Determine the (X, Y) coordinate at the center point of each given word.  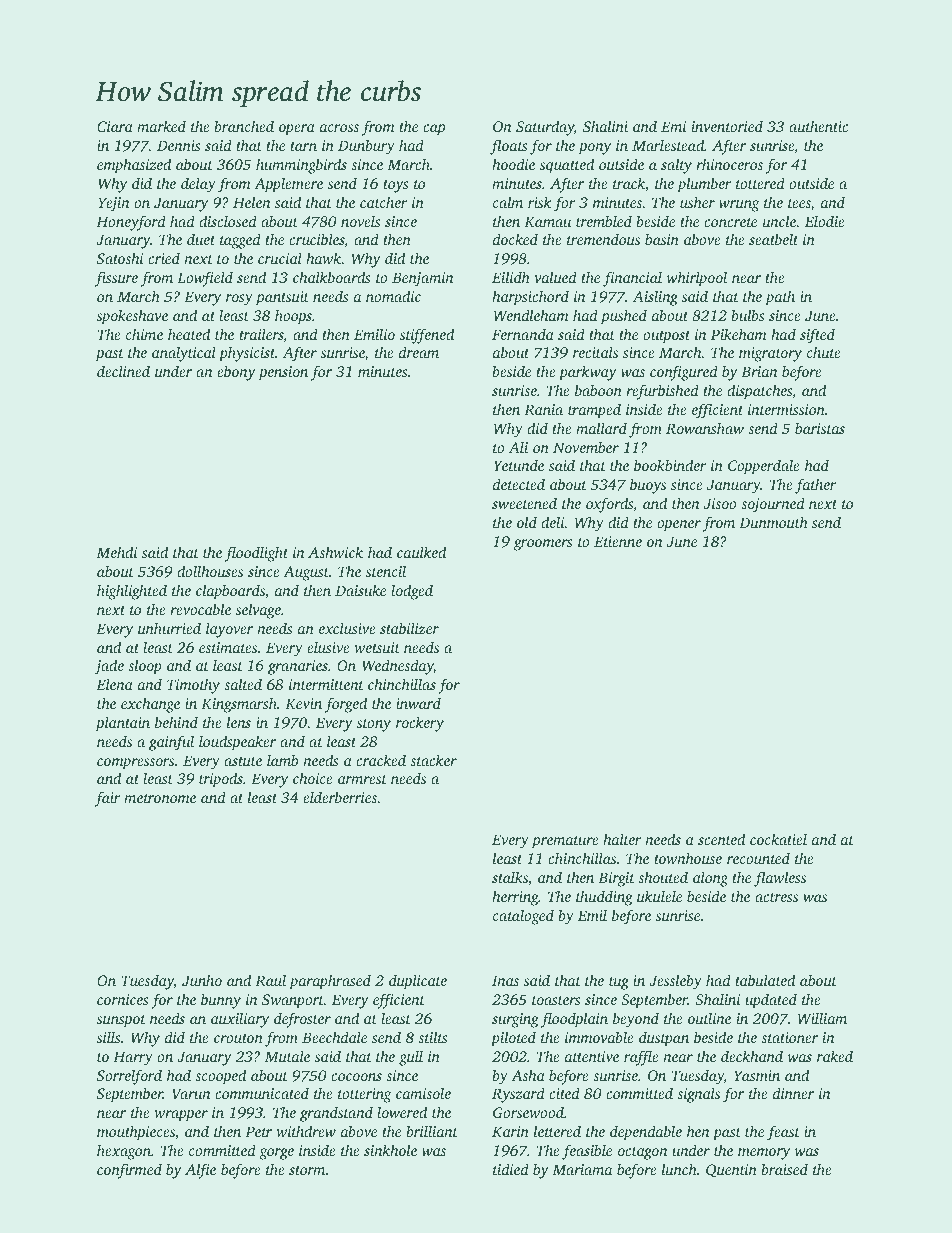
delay (198, 185)
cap (434, 130)
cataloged (523, 917)
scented (721, 839)
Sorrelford (129, 1077)
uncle (779, 221)
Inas (505, 980)
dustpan (664, 1039)
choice (313, 778)
